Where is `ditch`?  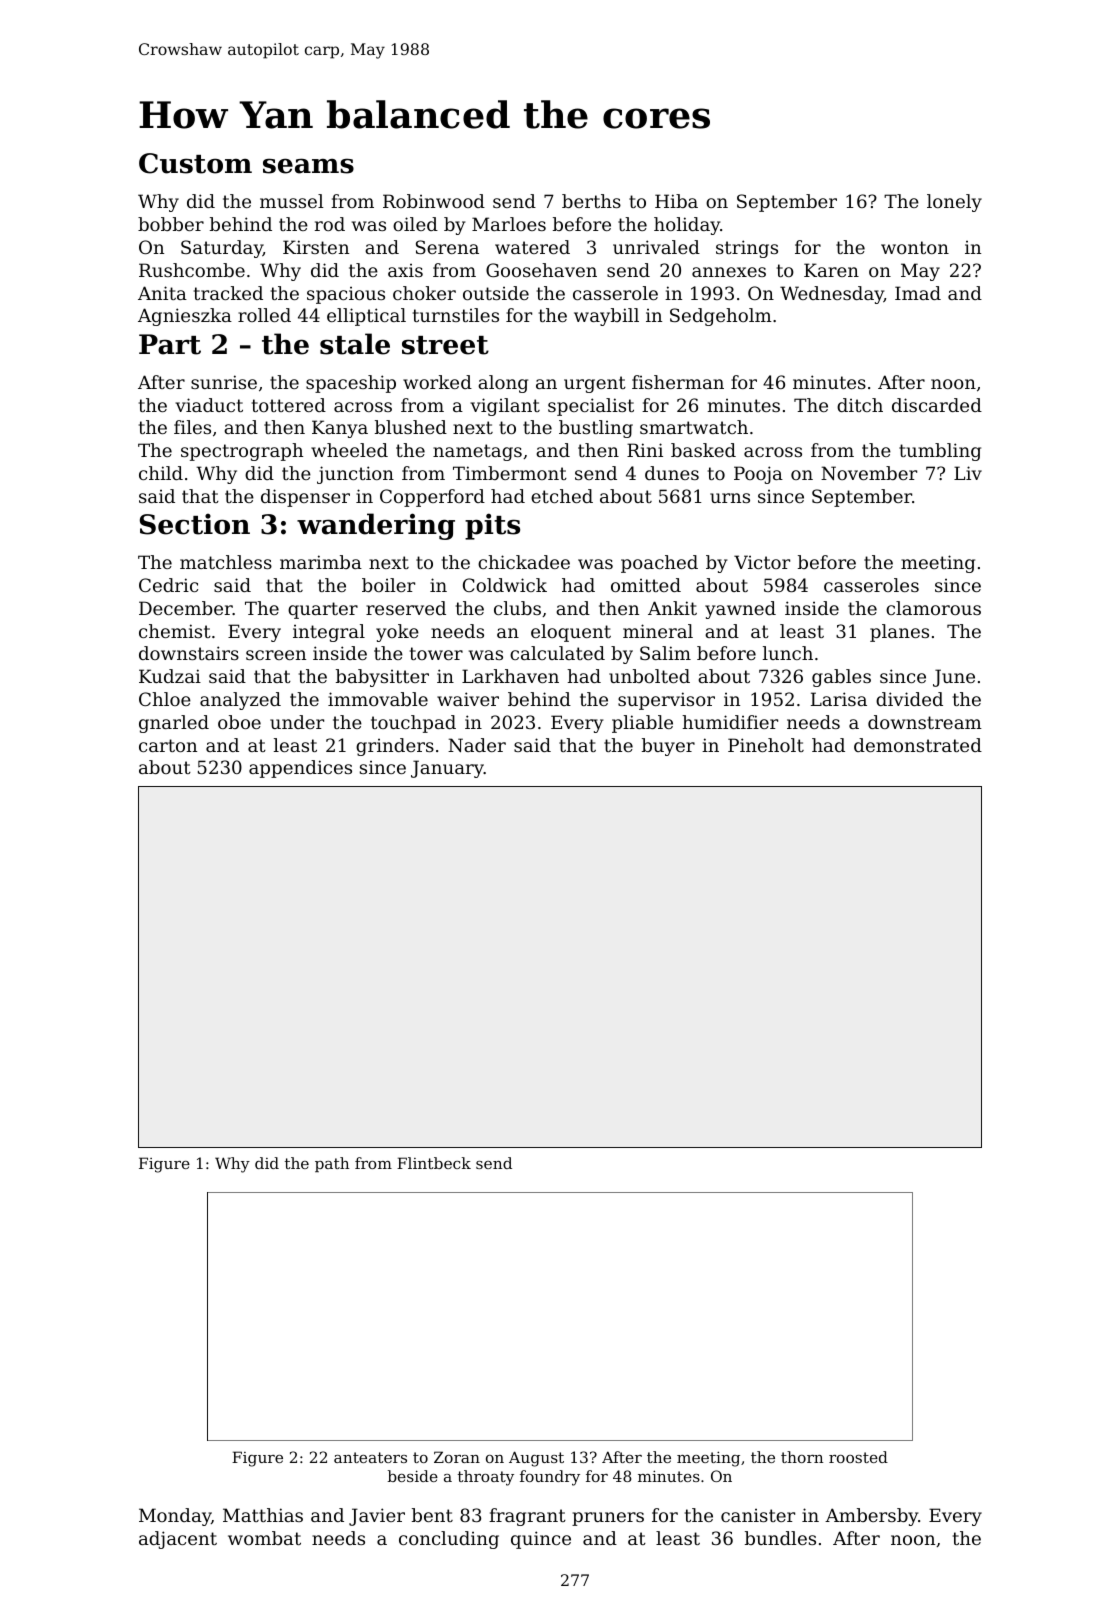
ditch is located at coordinates (860, 405).
